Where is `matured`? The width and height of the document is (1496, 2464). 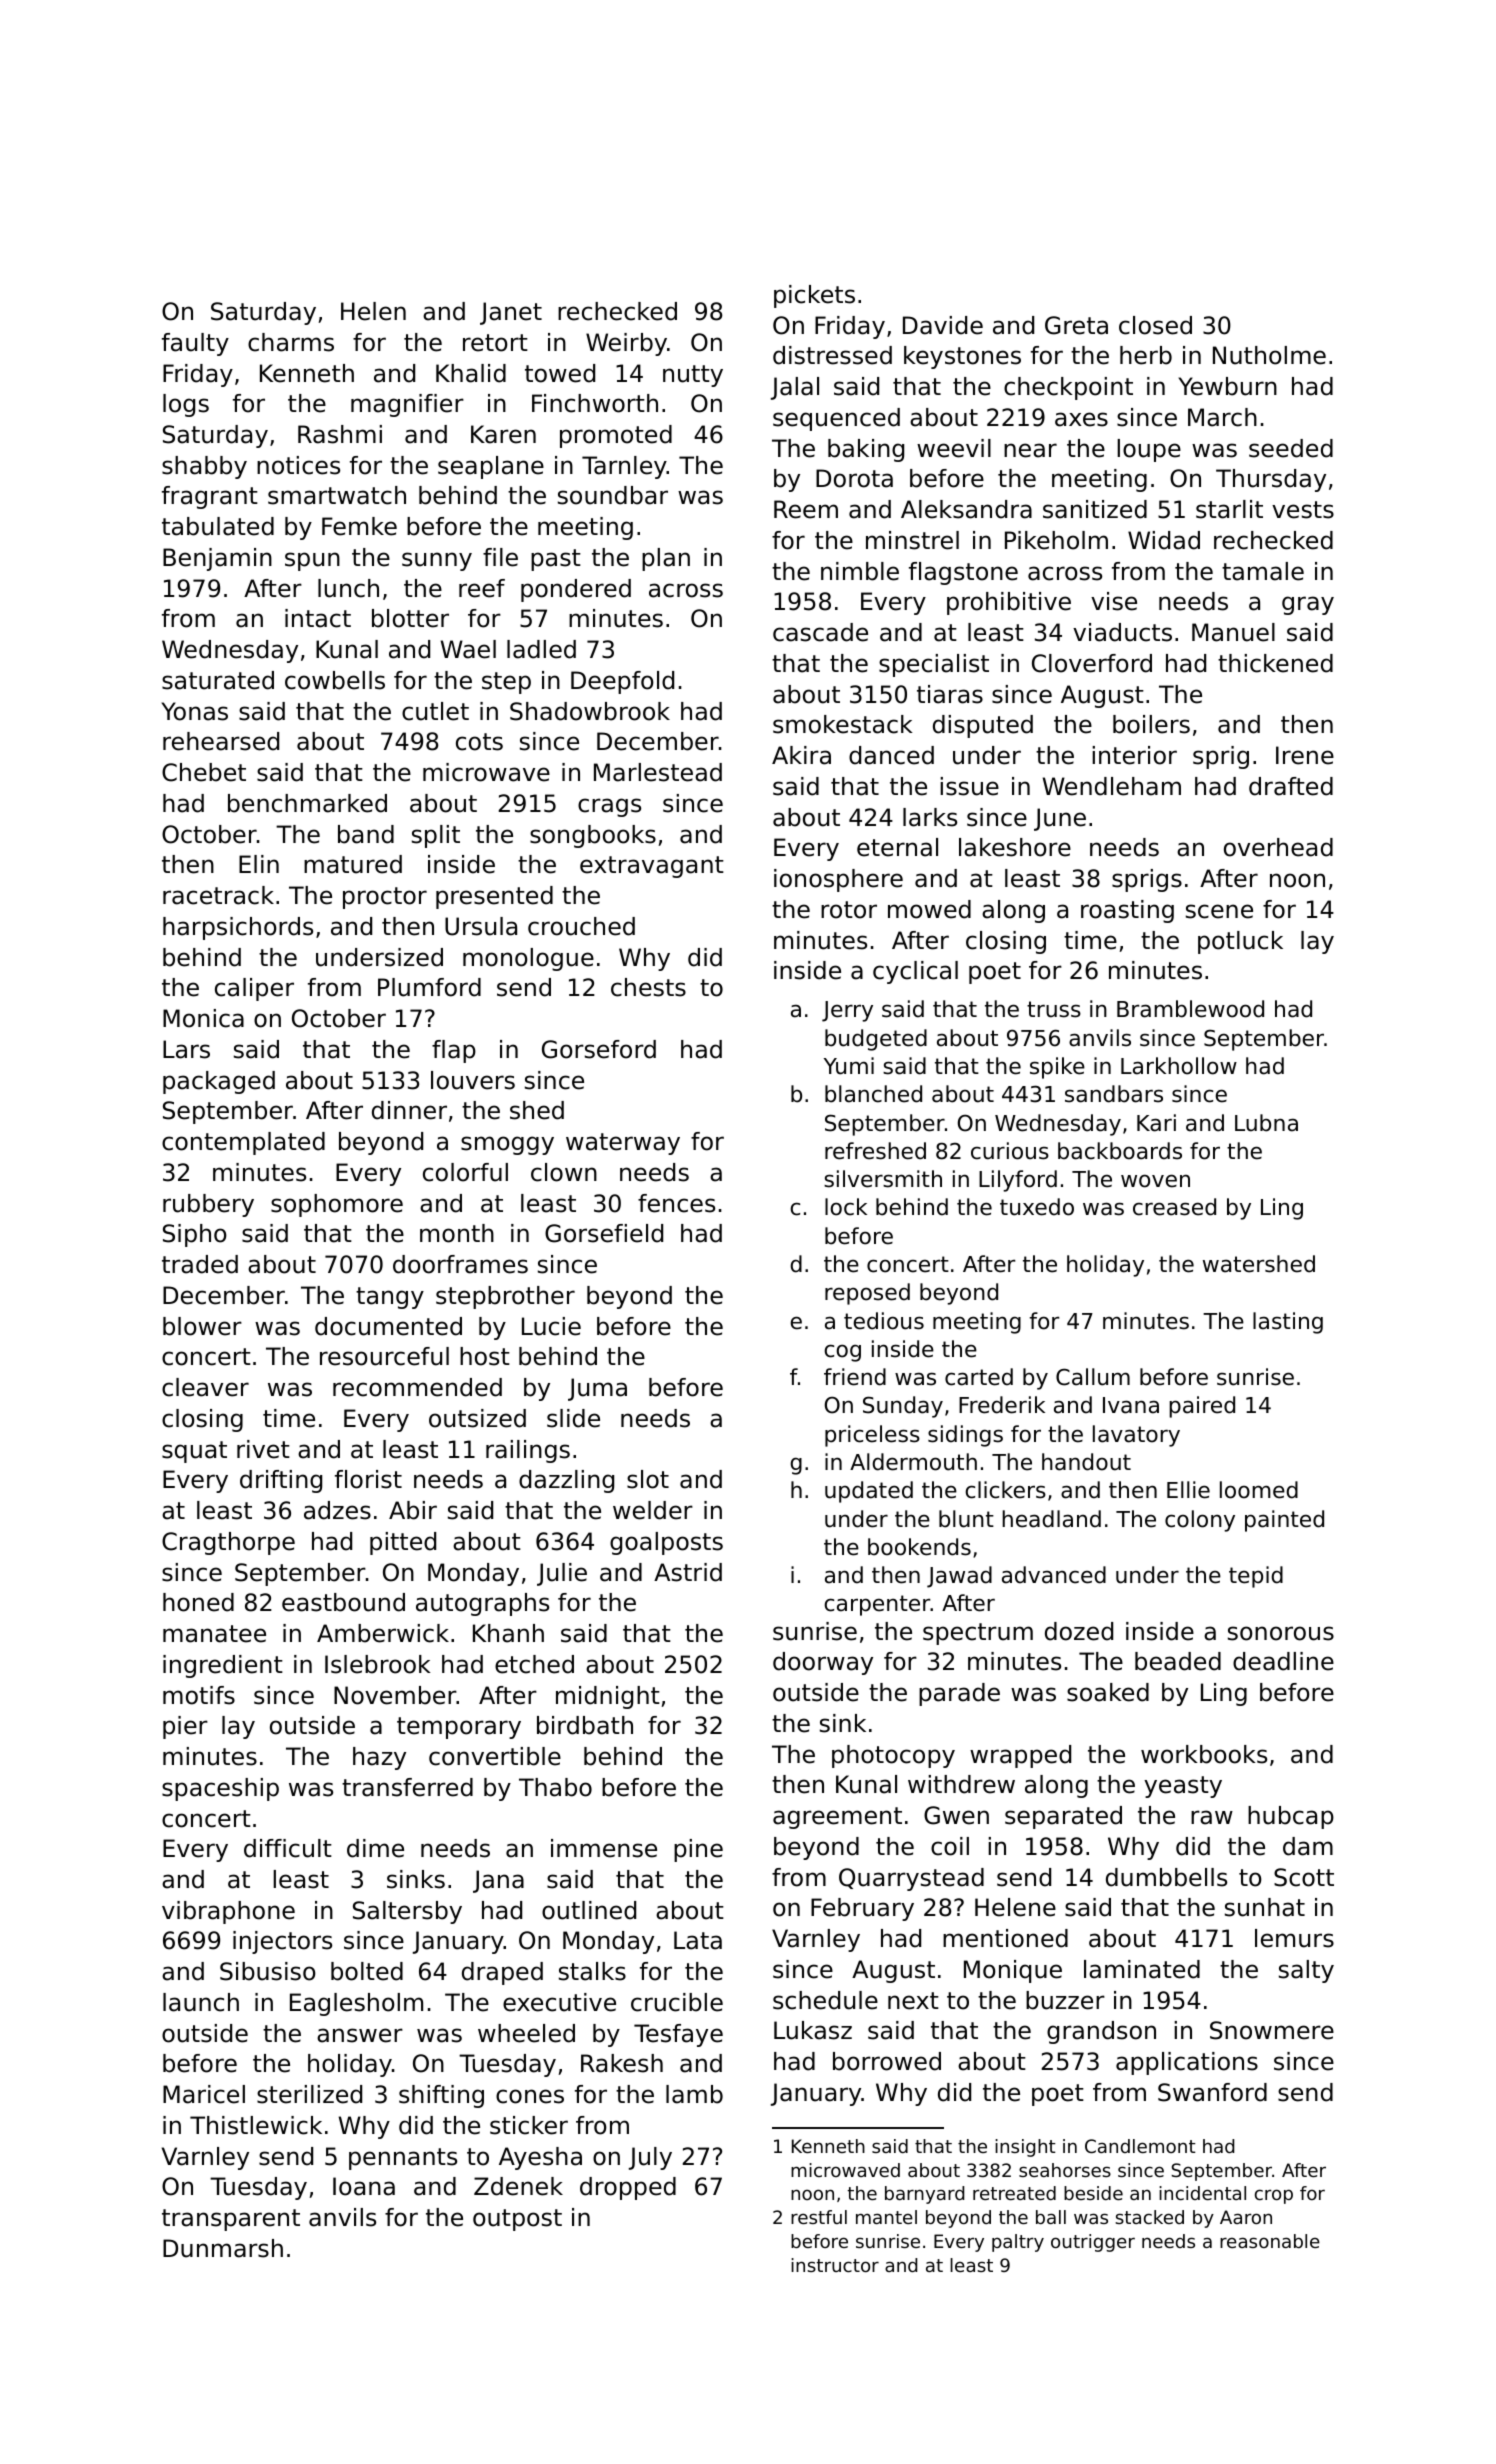
matured is located at coordinates (353, 864).
